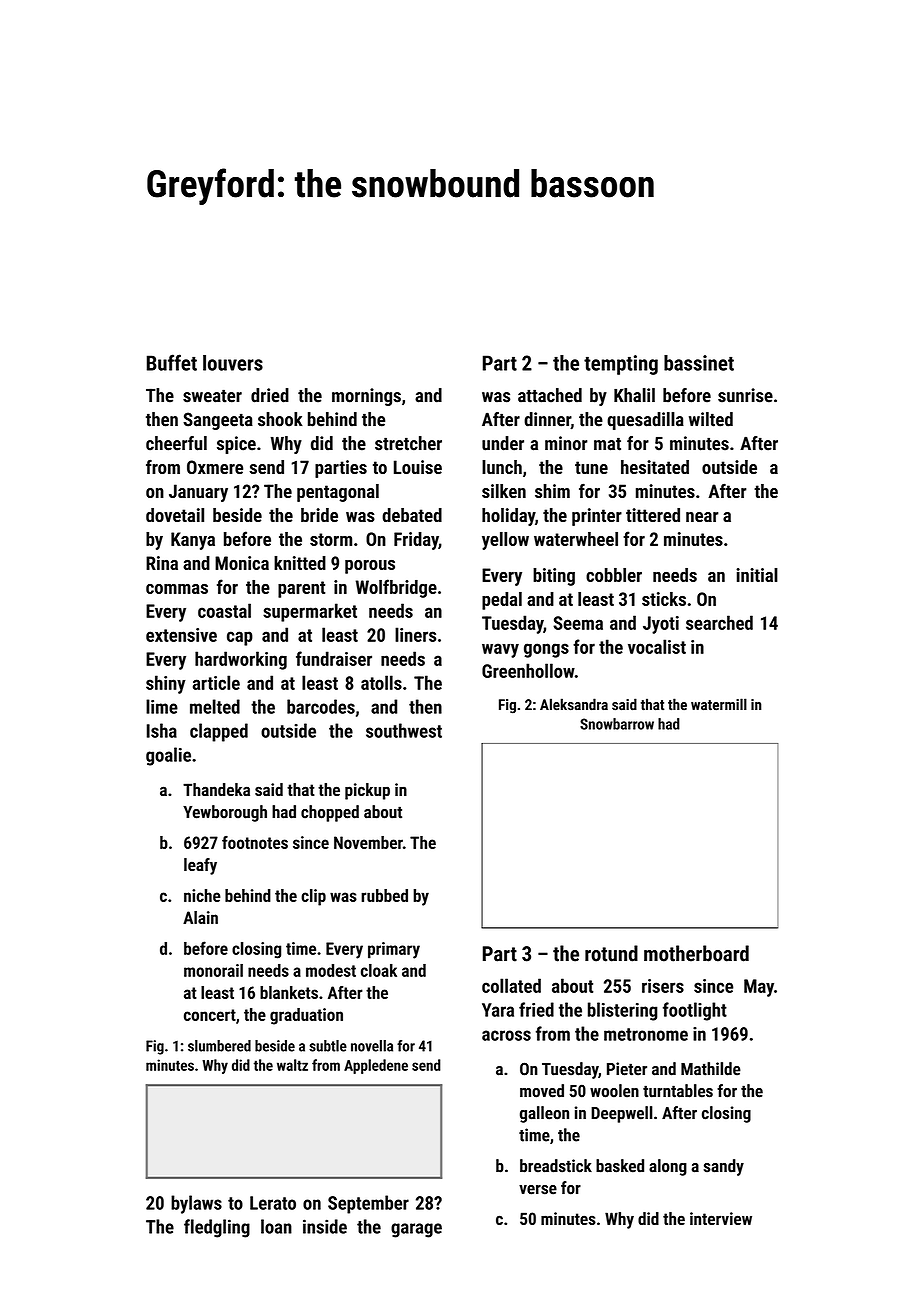  What do you see at coordinates (556, 1166) in the screenshot?
I see `breadstick` at bounding box center [556, 1166].
